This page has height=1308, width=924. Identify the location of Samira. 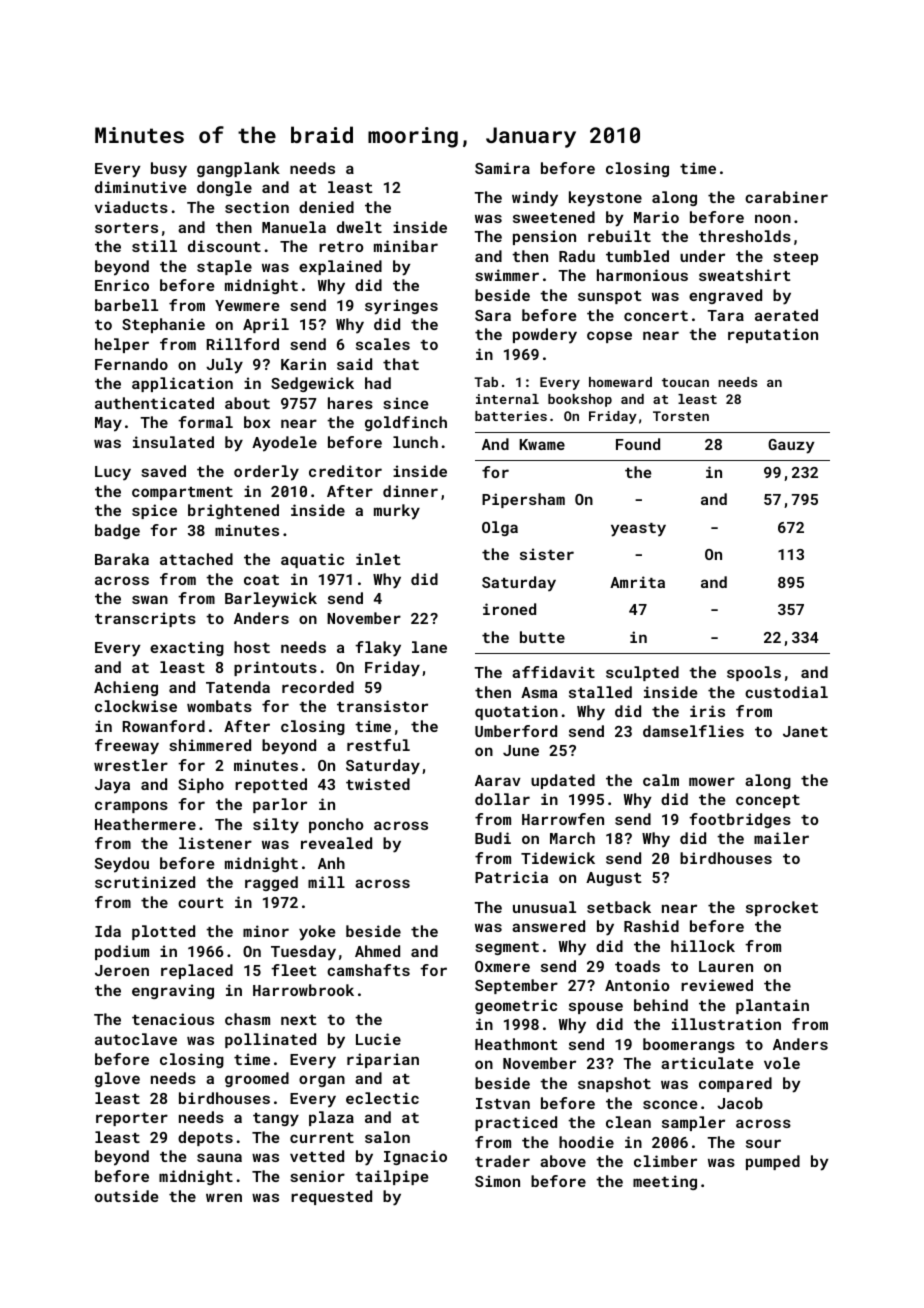
(502, 168).
